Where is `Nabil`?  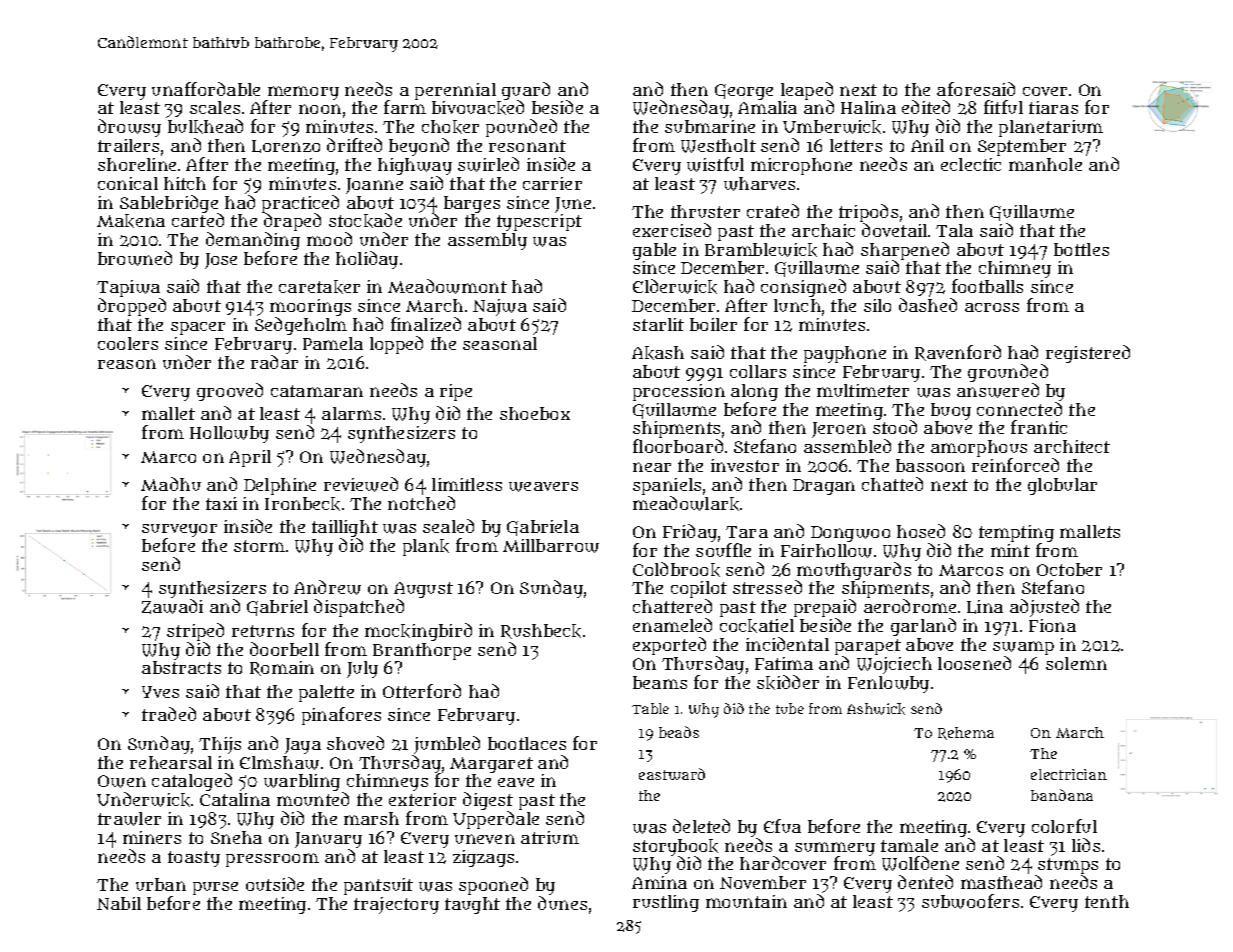 Nabil is located at coordinates (119, 903).
